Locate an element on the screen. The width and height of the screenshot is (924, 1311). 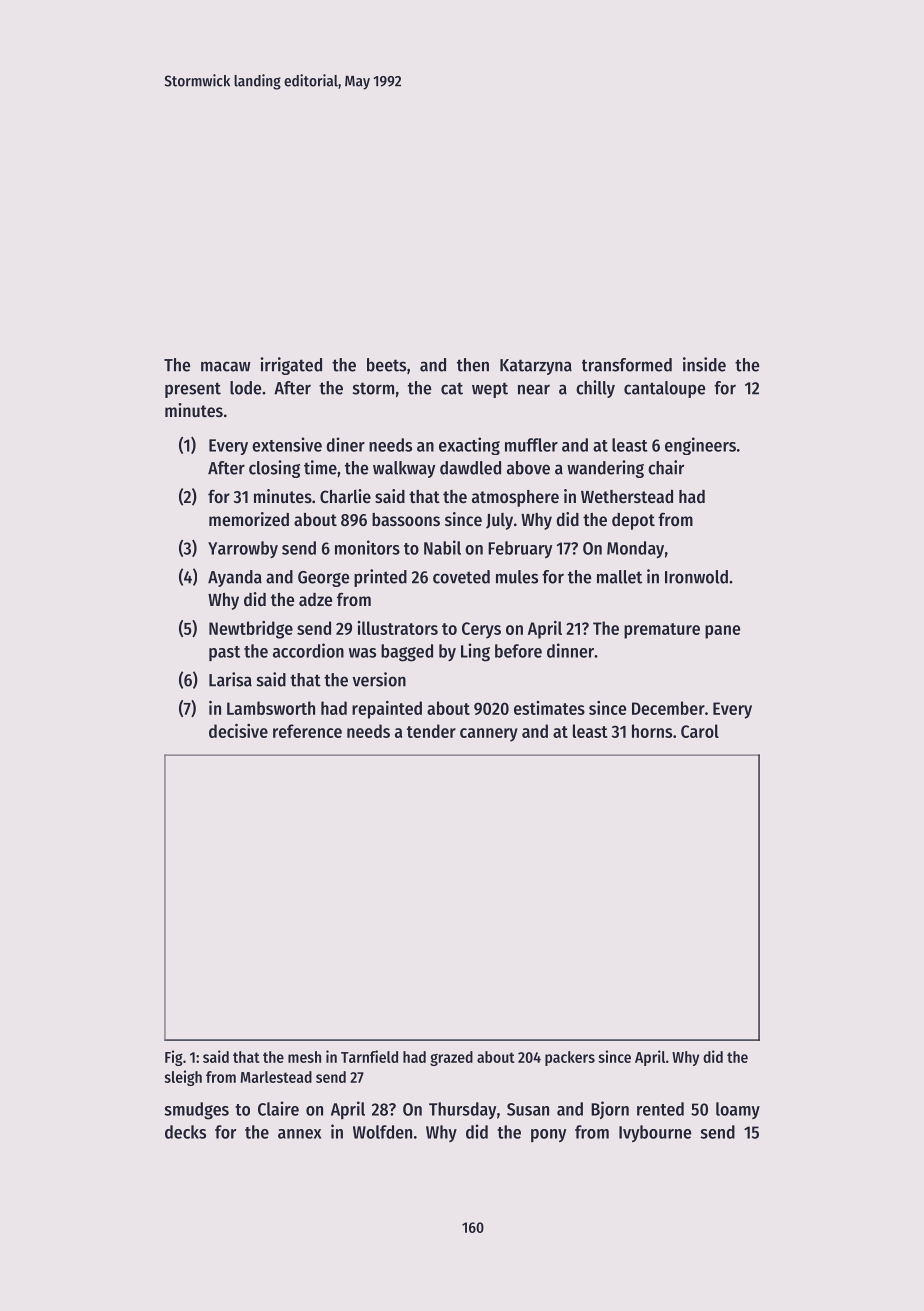
dawdled is located at coordinates (470, 468).
